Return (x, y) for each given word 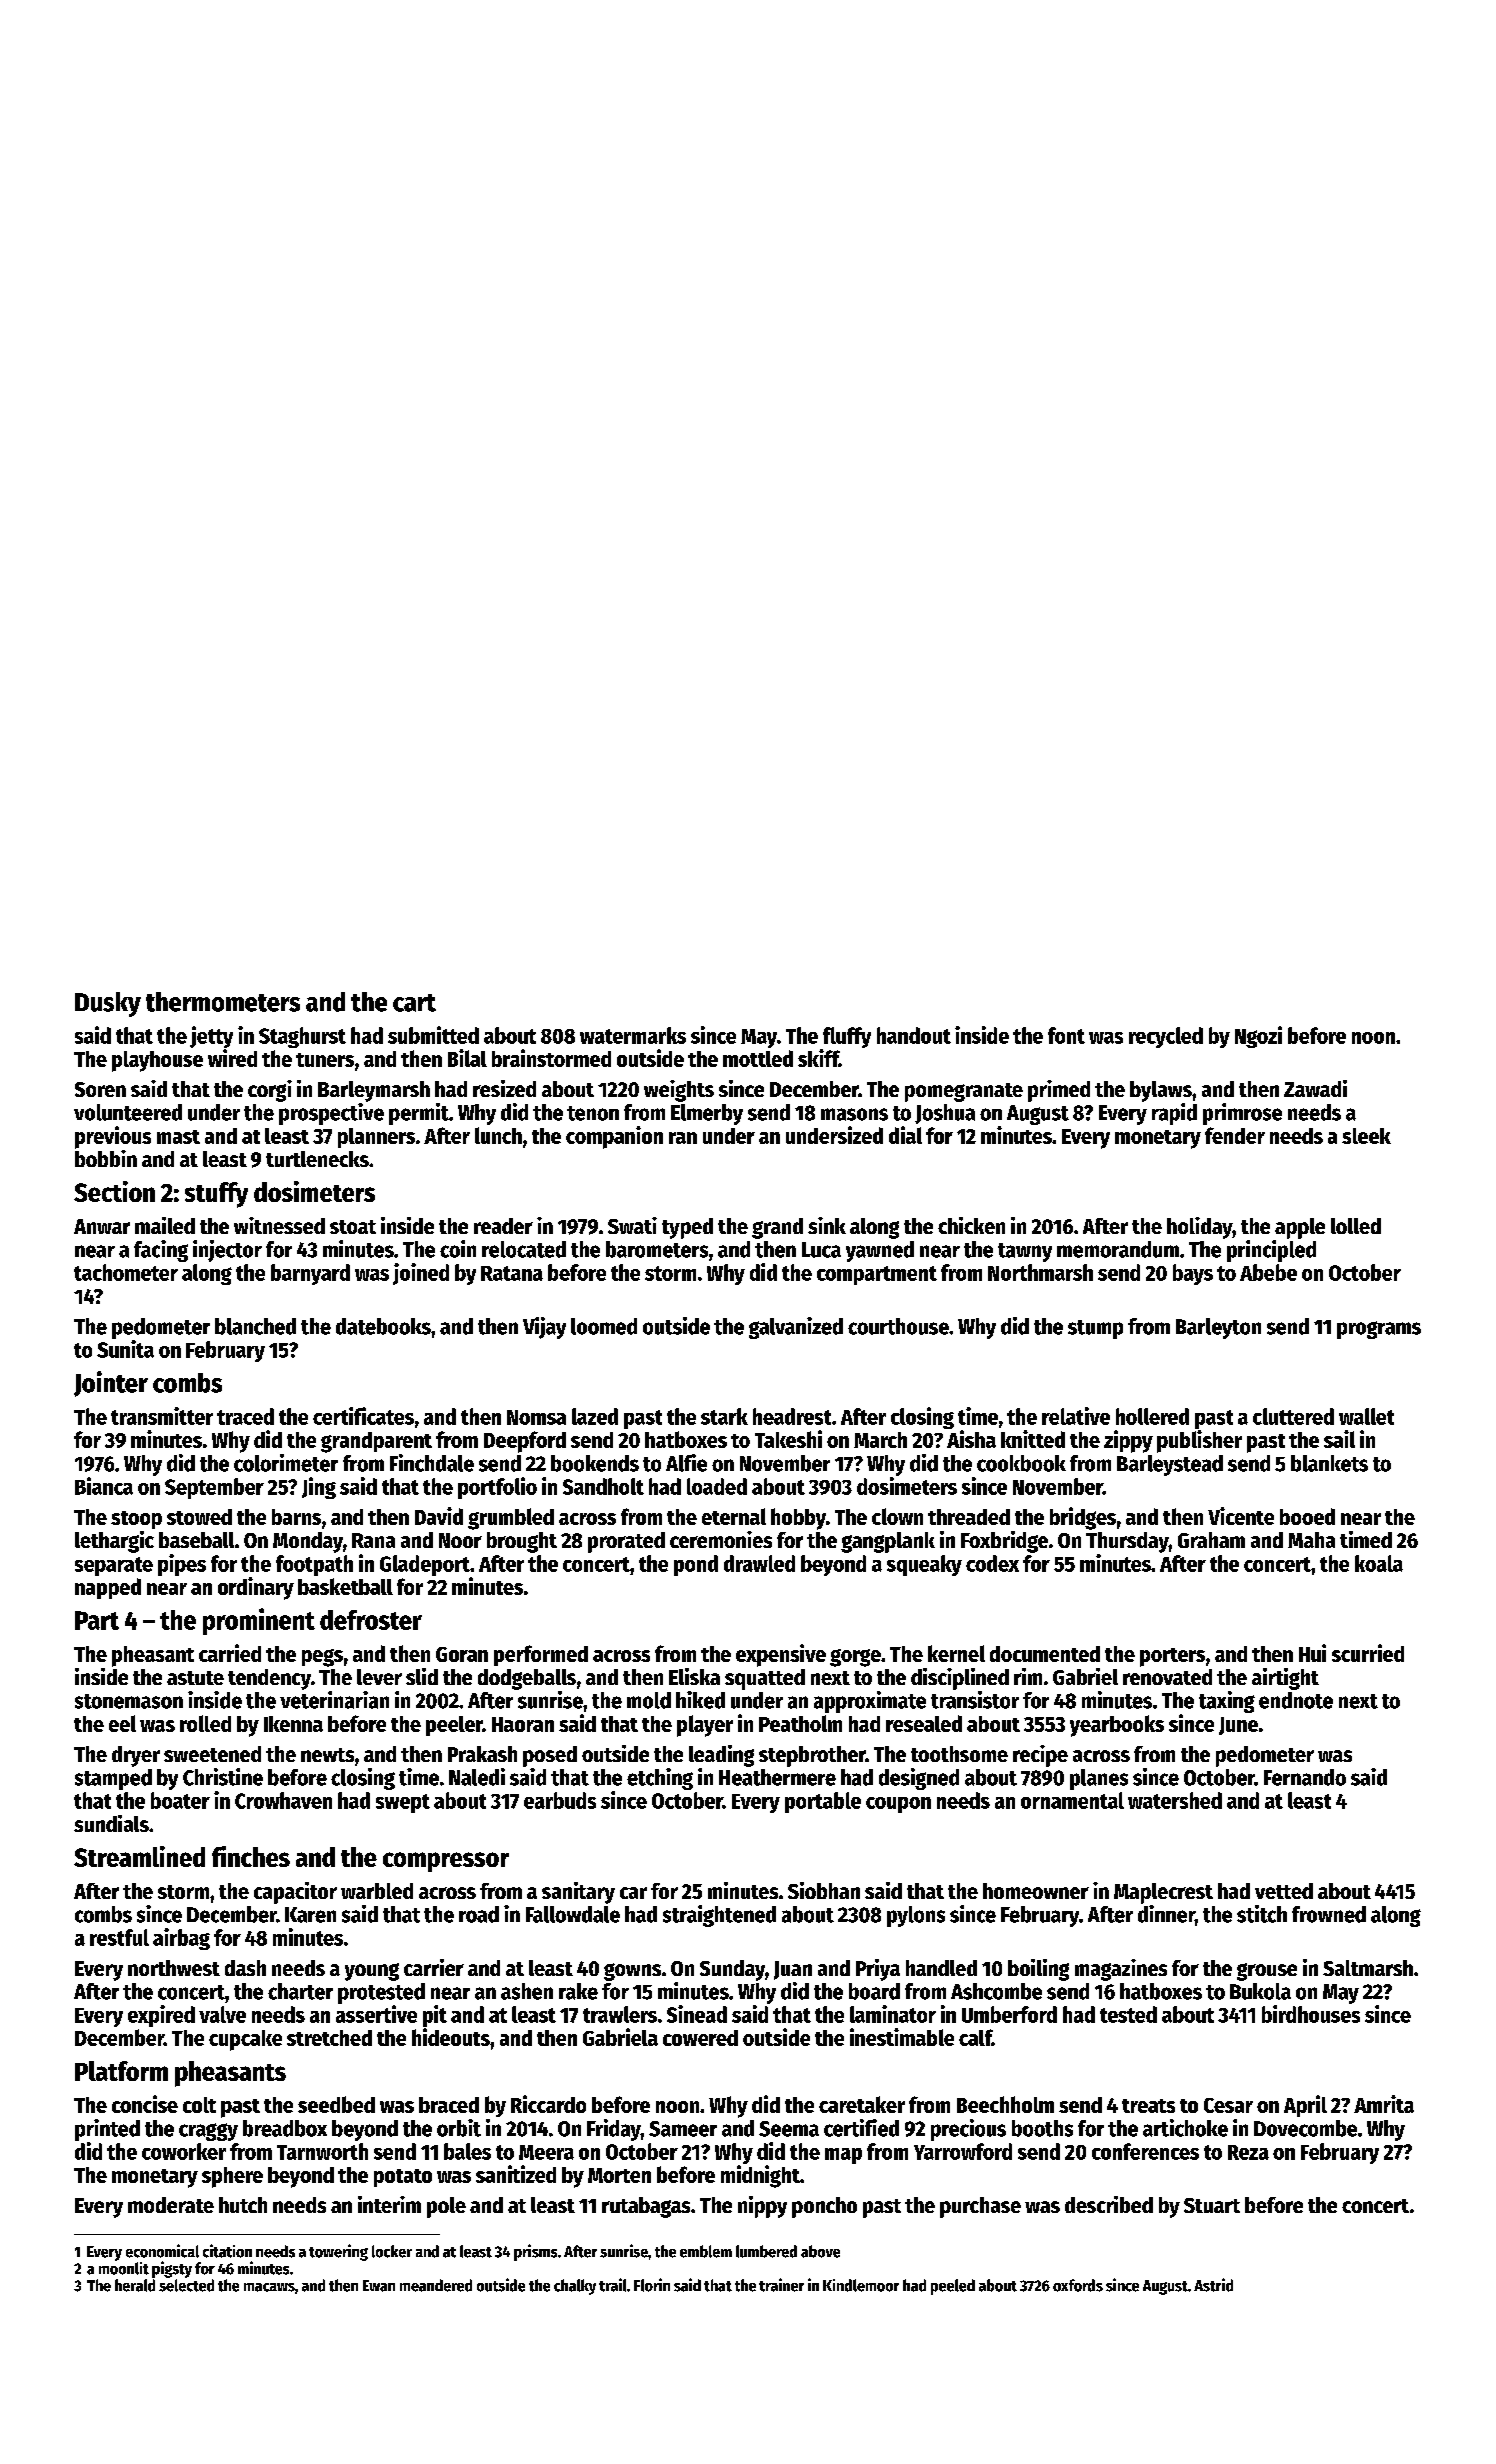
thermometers (223, 1002)
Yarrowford (963, 2151)
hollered (1152, 1416)
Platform (121, 2071)
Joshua (945, 1114)
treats (1148, 2106)
